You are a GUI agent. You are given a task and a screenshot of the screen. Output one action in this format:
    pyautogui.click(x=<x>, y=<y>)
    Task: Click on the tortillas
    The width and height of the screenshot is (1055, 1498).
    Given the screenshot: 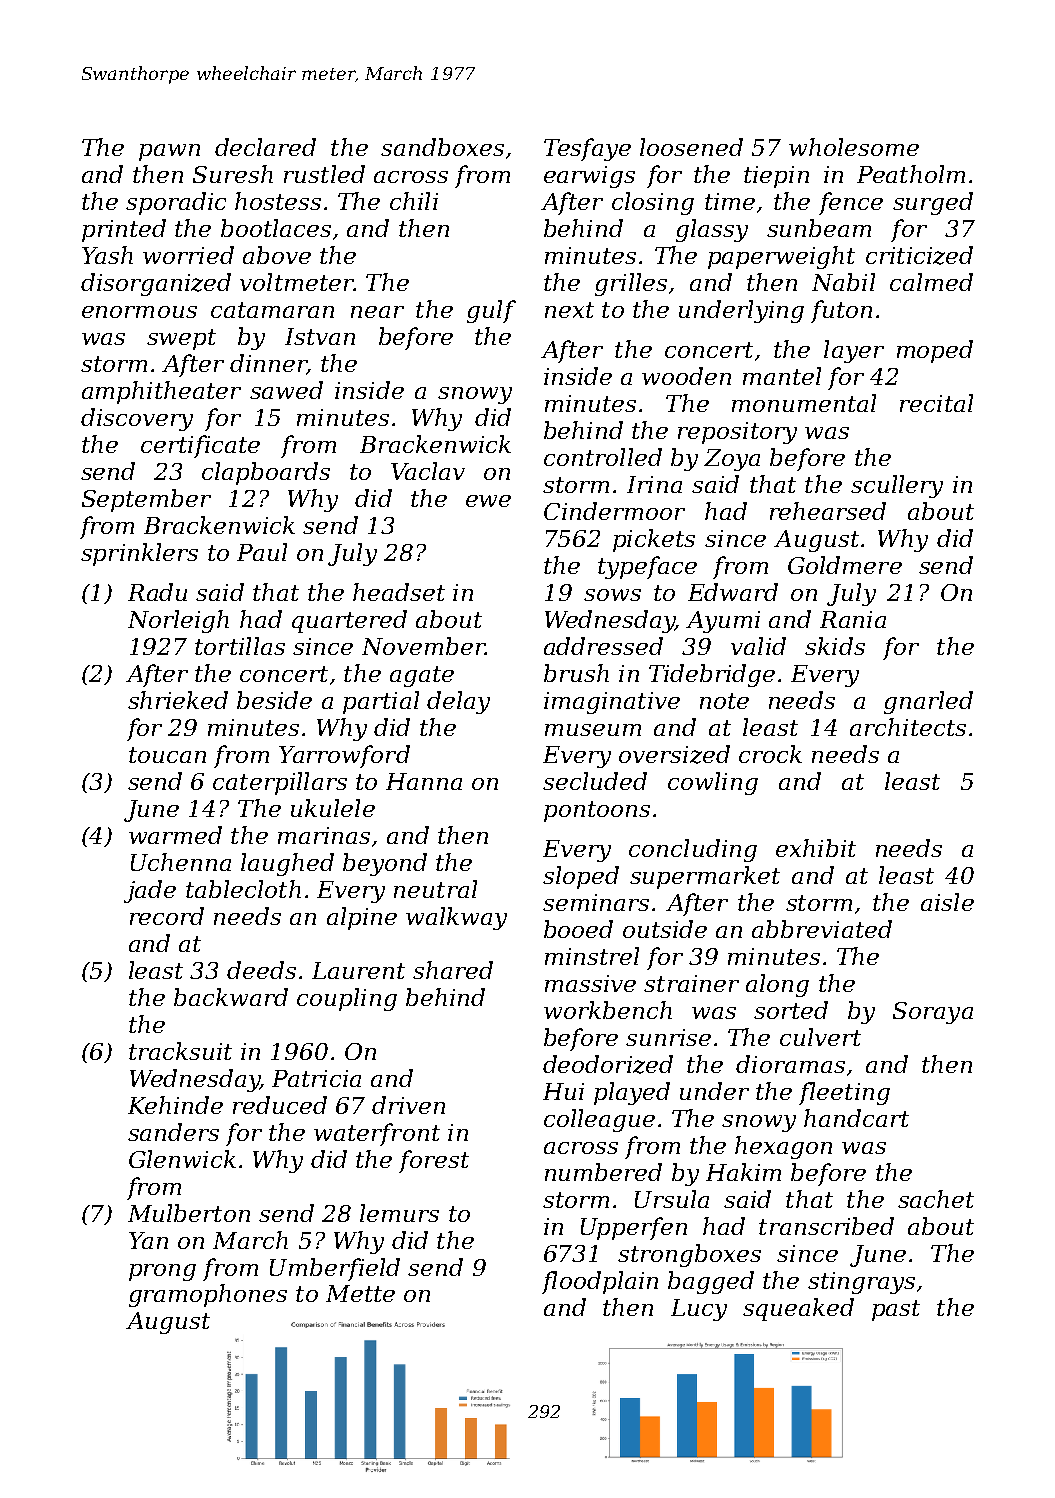 What is the action you would take?
    pyautogui.click(x=240, y=646)
